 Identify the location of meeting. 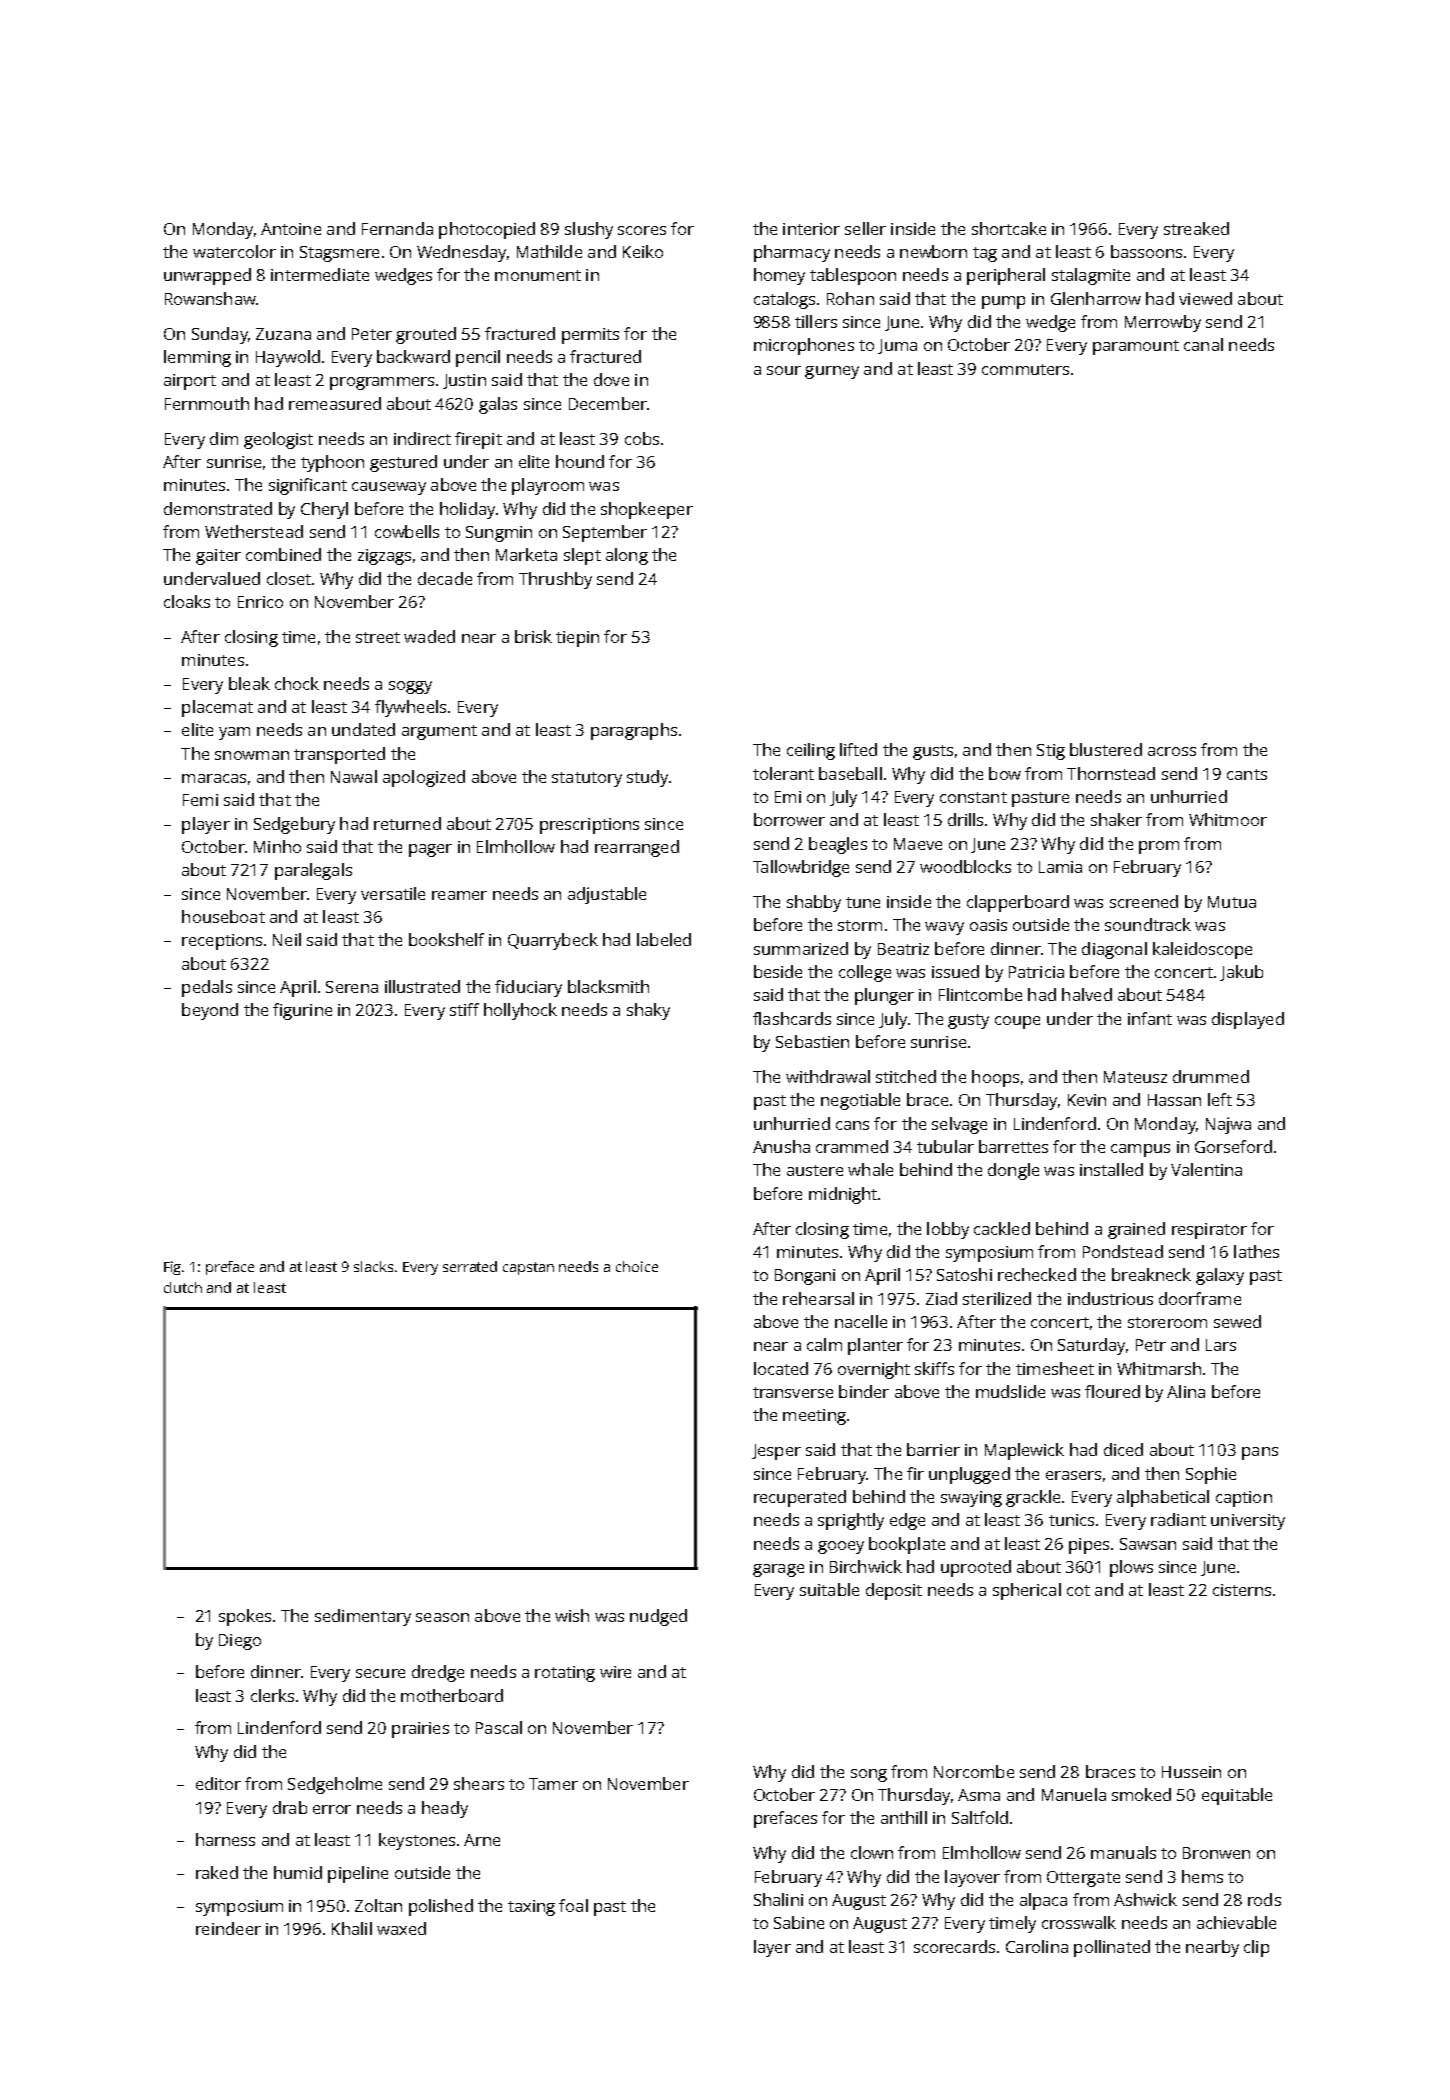
(814, 1417).
